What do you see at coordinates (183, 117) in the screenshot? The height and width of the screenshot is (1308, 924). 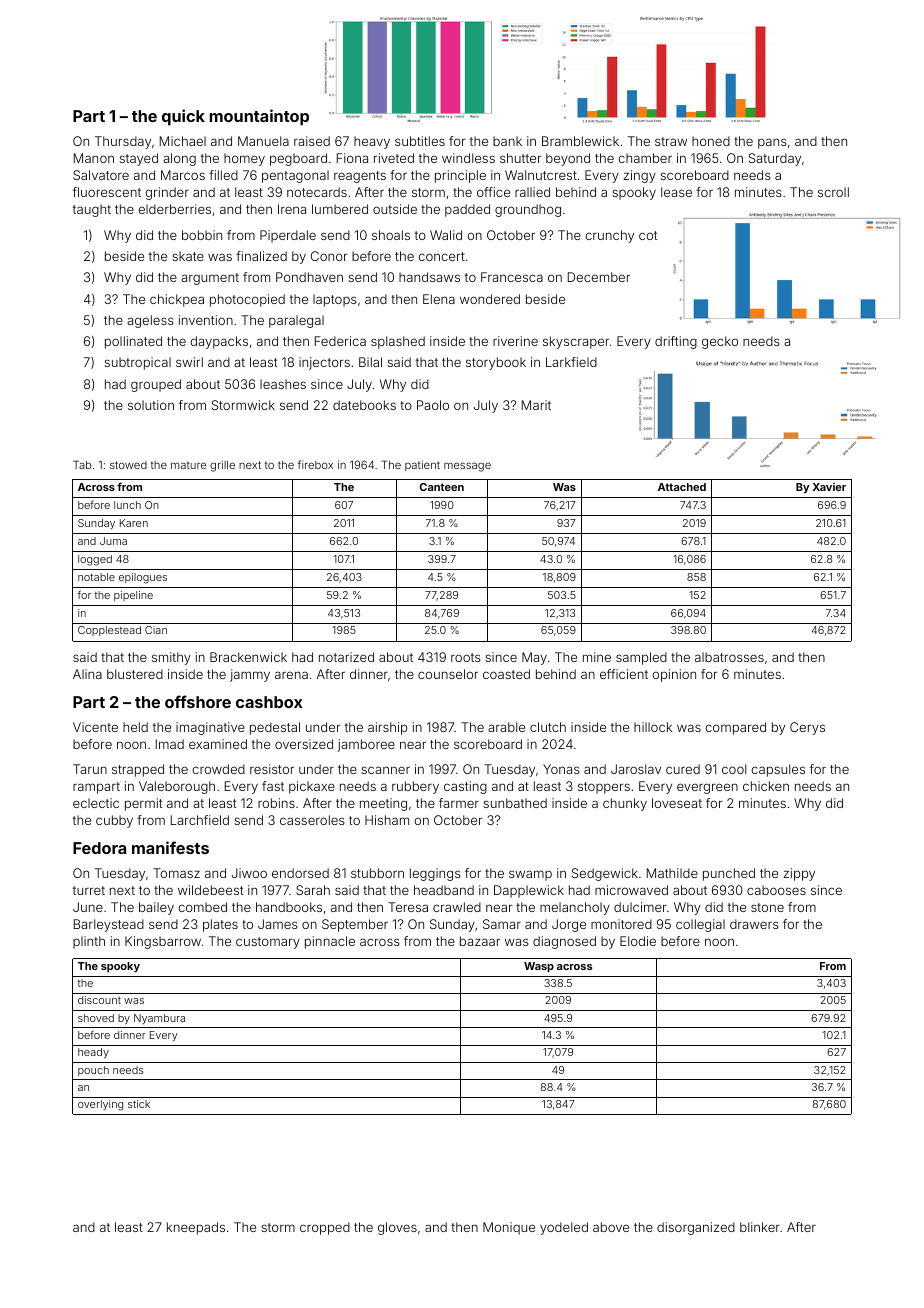 I see `quick` at bounding box center [183, 117].
